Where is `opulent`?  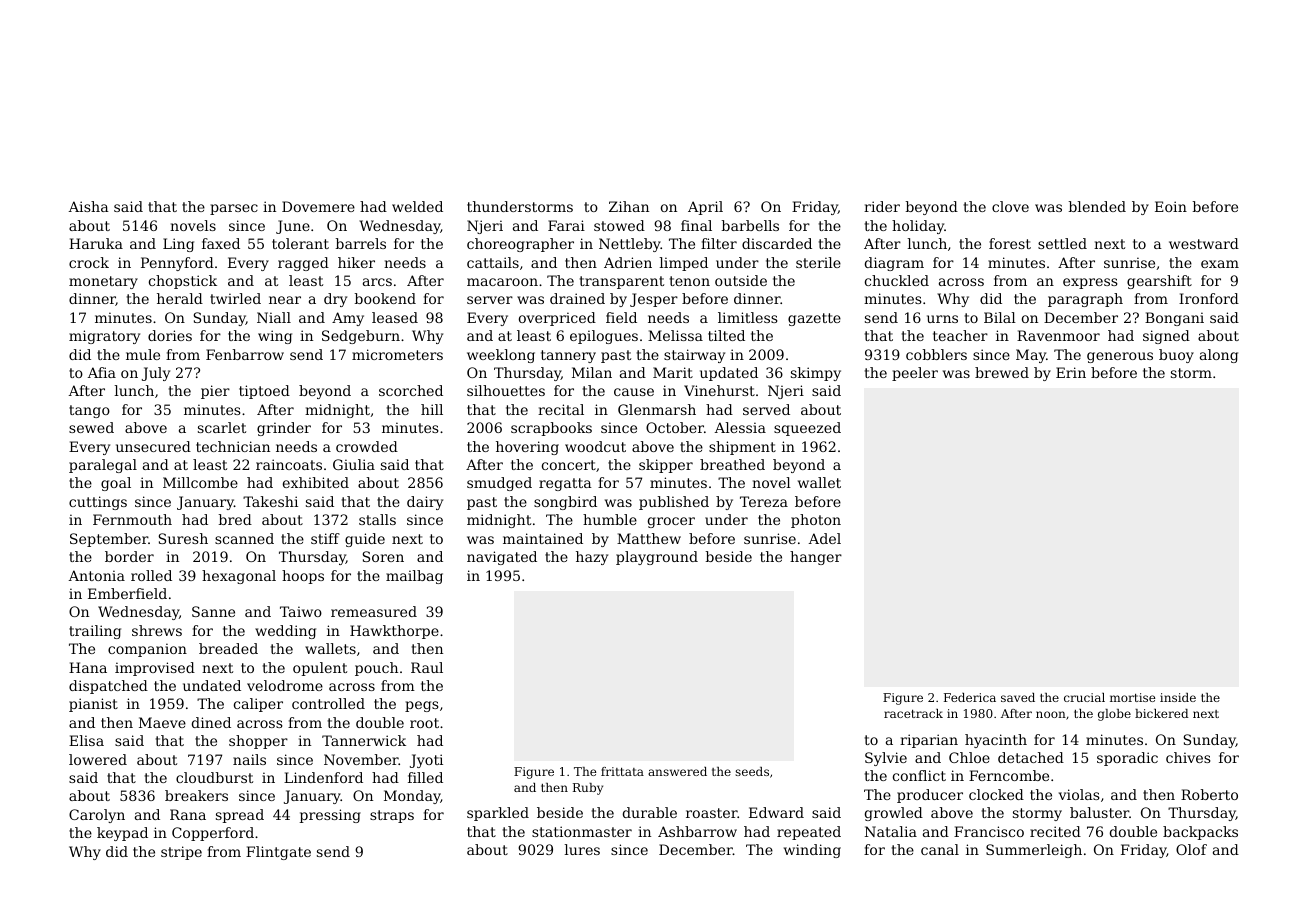
opulent is located at coordinates (320, 669).
